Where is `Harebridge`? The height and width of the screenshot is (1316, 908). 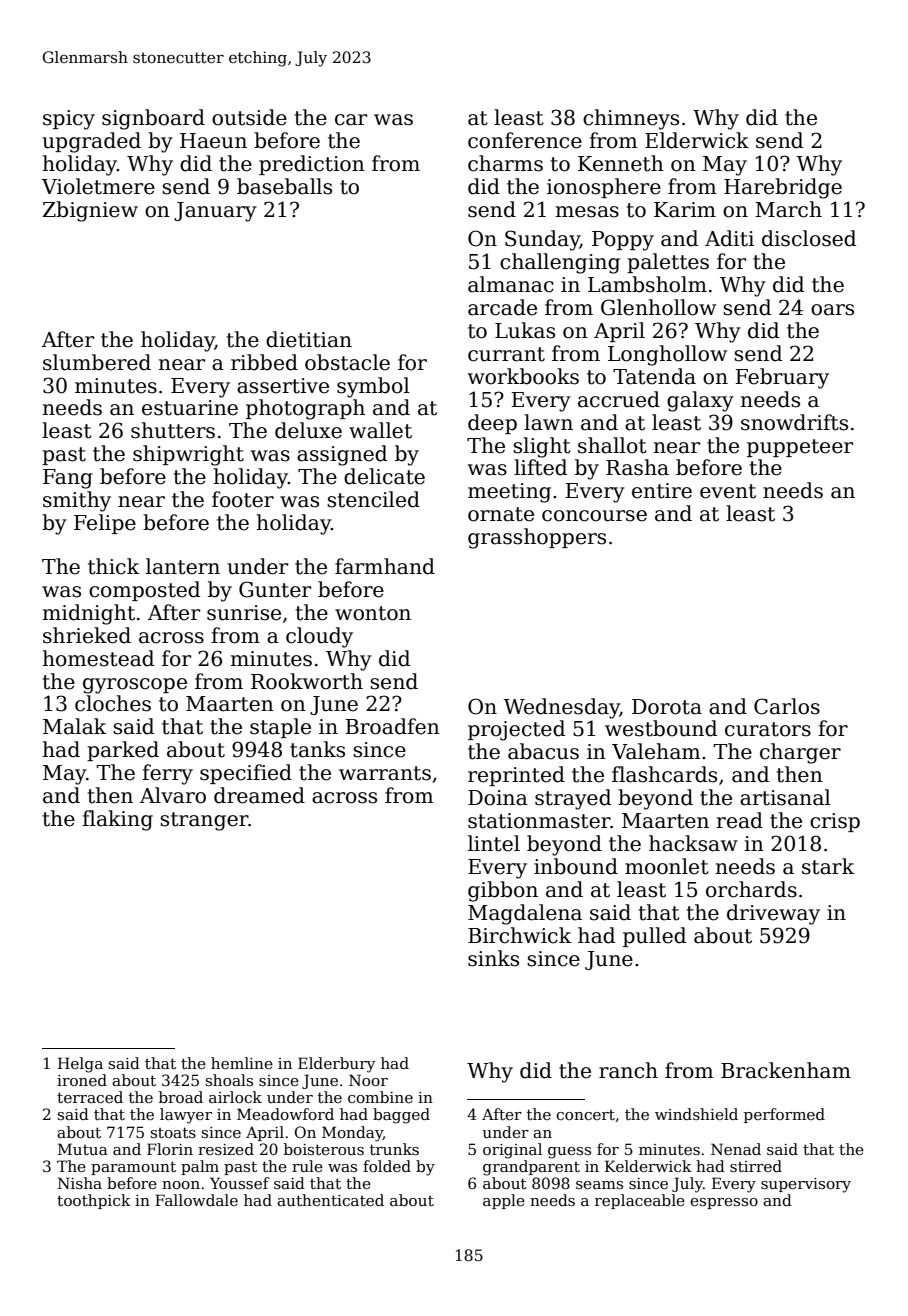 Harebridge is located at coordinates (783, 188).
